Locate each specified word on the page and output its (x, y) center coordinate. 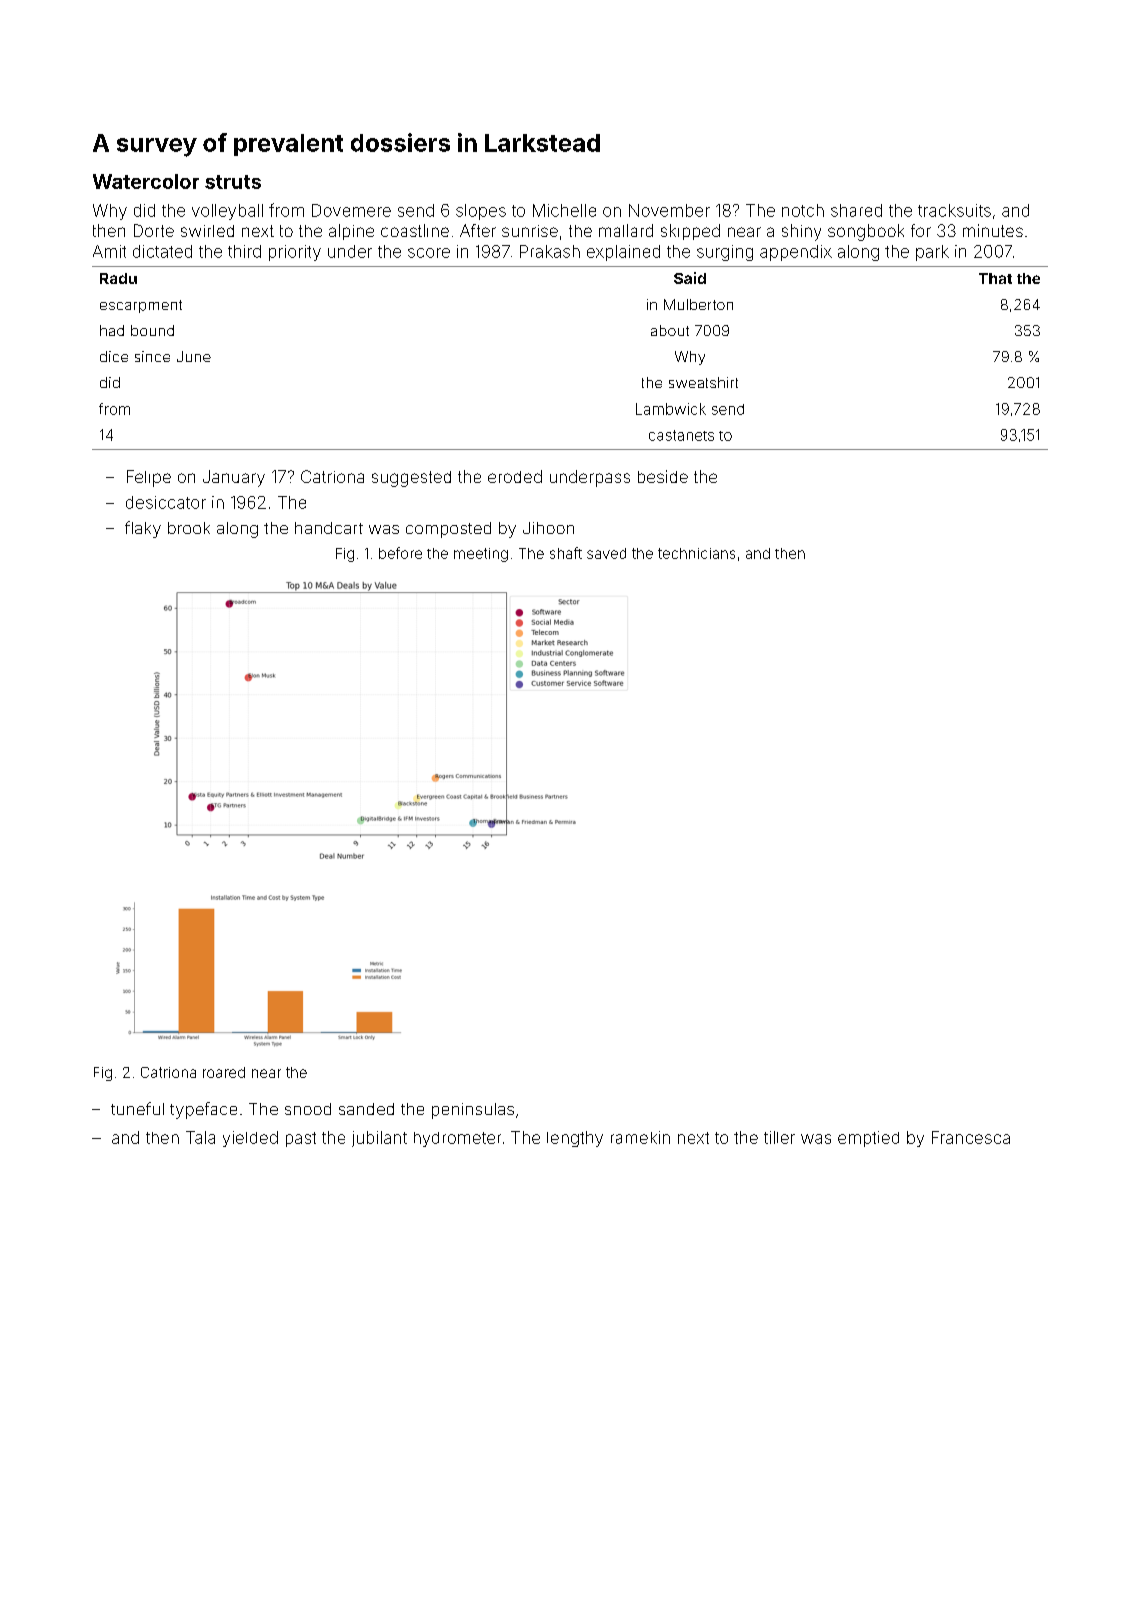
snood (308, 1109)
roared (224, 1072)
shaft (566, 553)
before (400, 553)
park (932, 253)
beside (663, 476)
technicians (696, 553)
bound (152, 330)
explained (623, 253)
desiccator (166, 502)
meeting (481, 555)
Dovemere (351, 210)
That (995, 278)
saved (606, 553)
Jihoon (548, 528)
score (429, 253)
